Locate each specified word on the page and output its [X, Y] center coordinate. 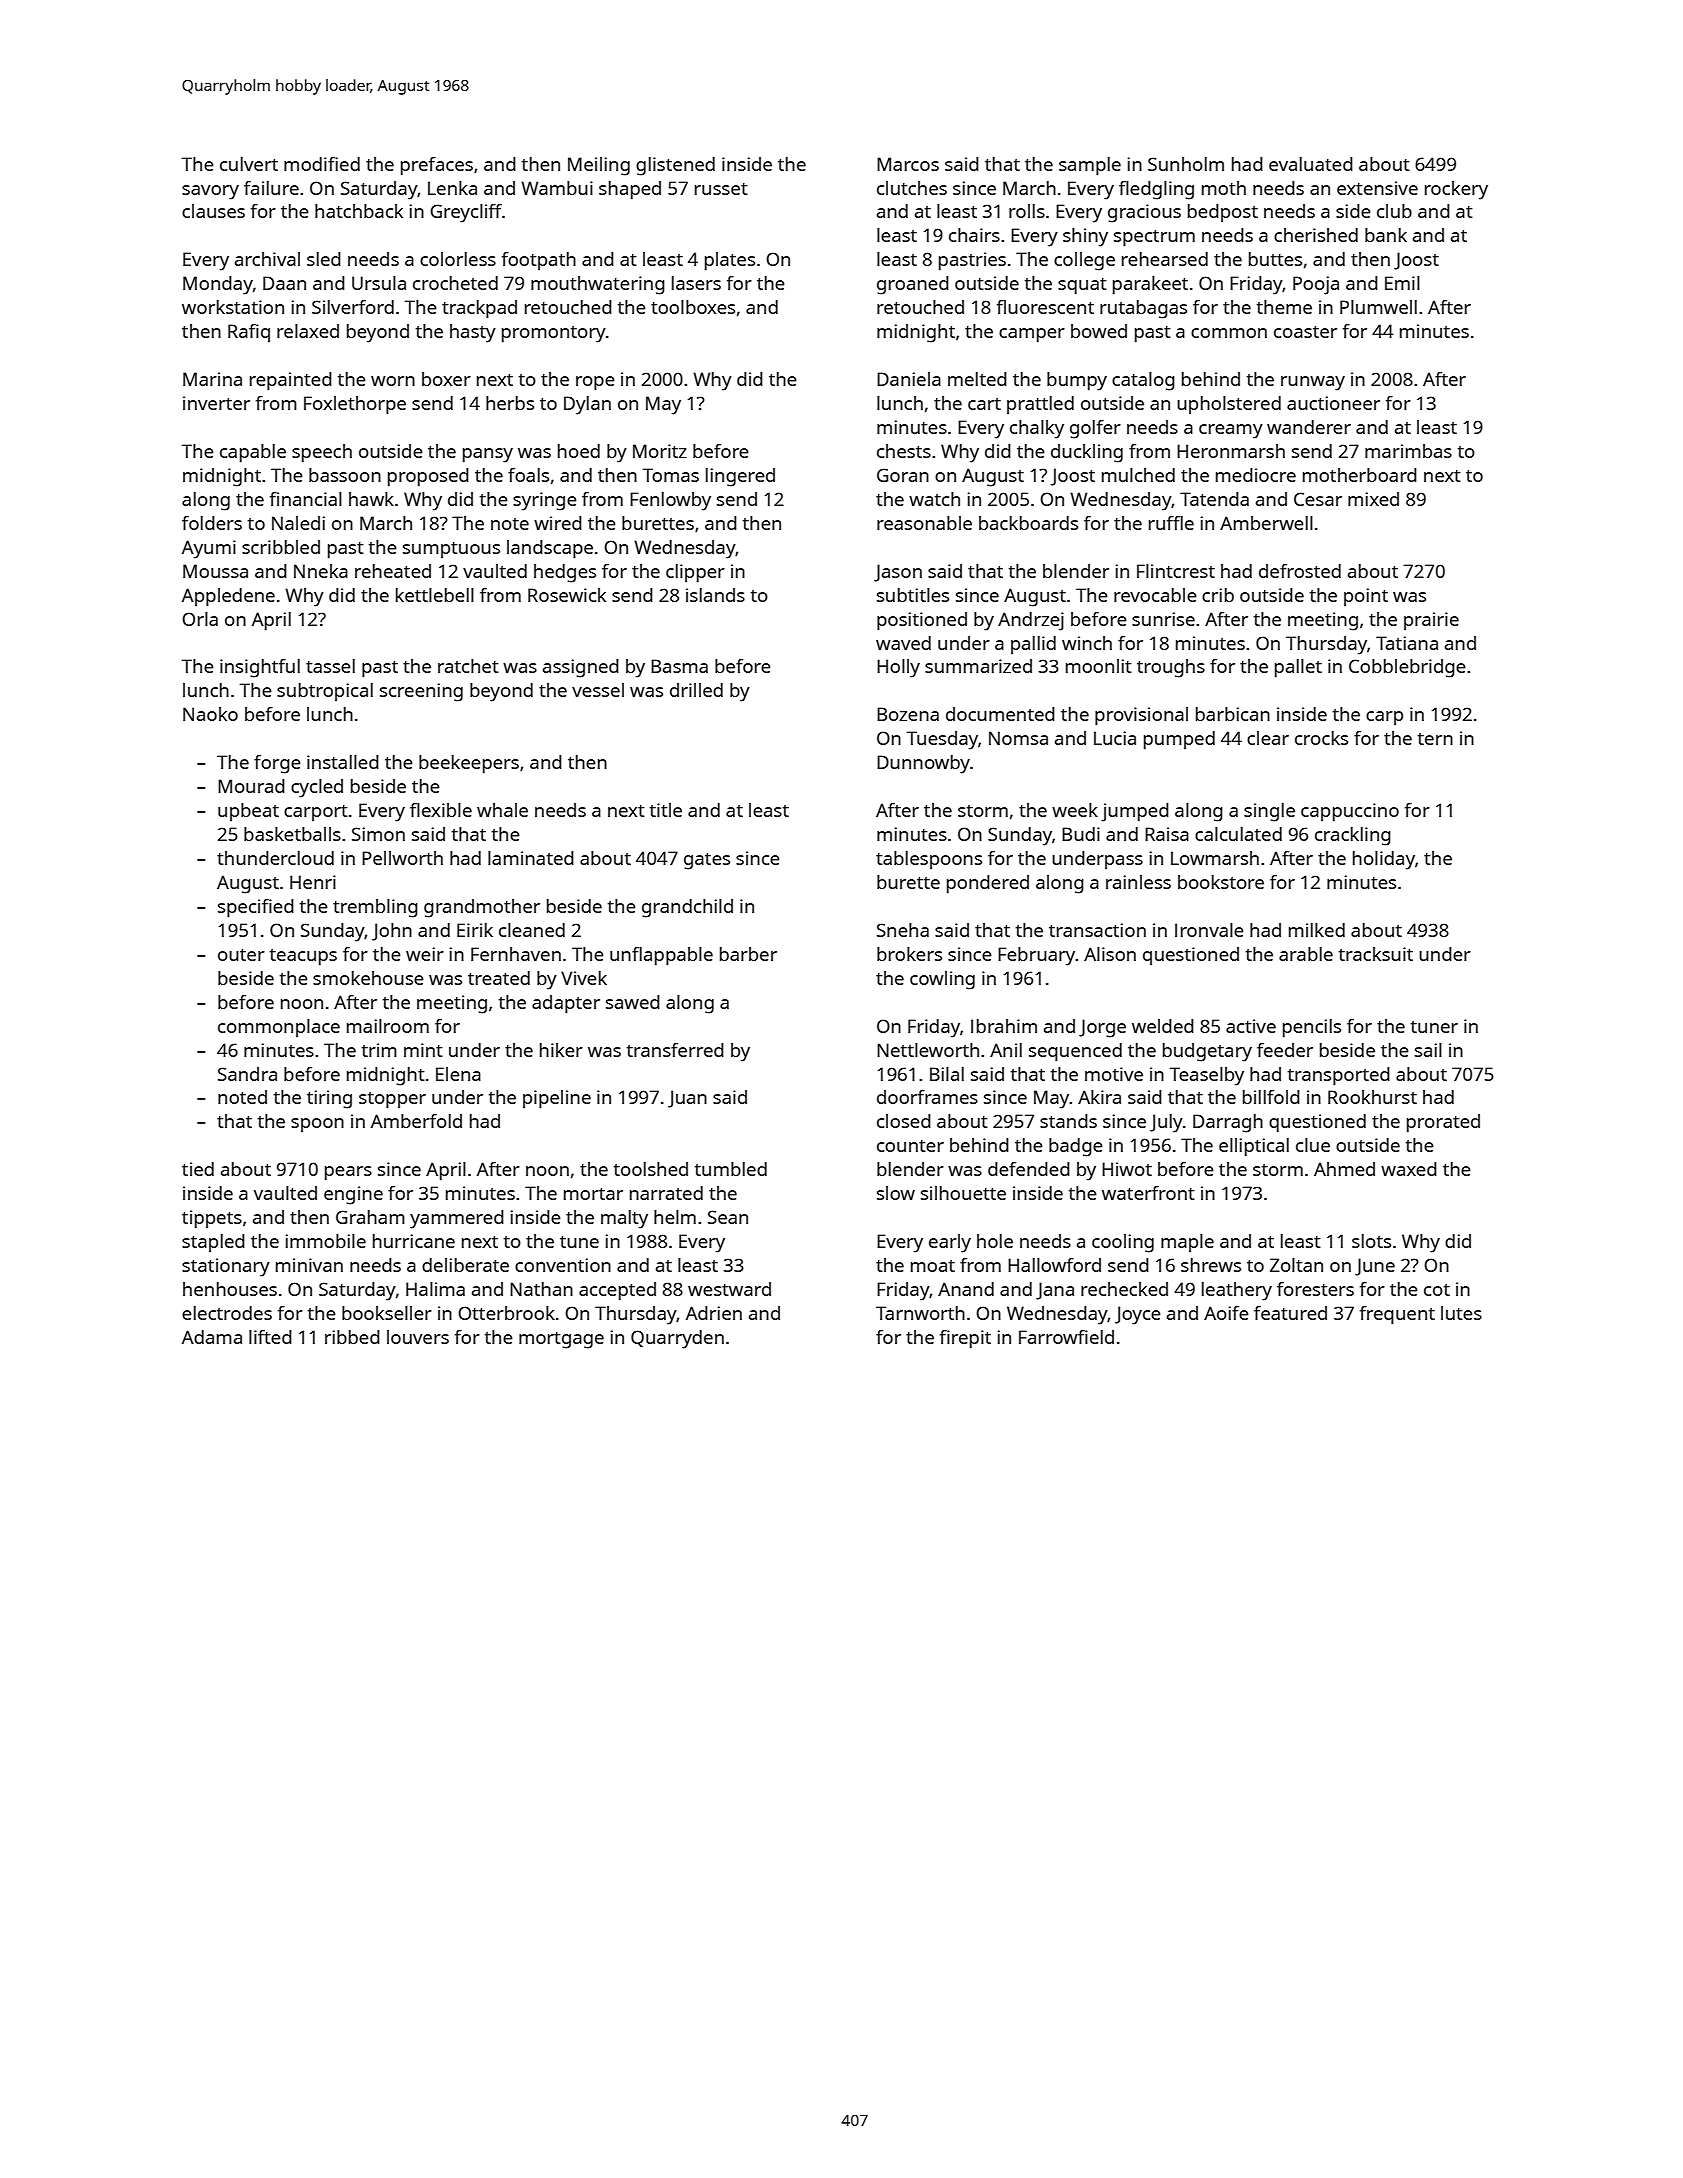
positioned [922, 621]
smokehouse [368, 978]
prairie [1431, 621]
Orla [200, 619]
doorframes [927, 1097]
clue [1313, 1145]
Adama [212, 1337]
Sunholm [1186, 164]
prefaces [437, 166]
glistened [675, 166]
